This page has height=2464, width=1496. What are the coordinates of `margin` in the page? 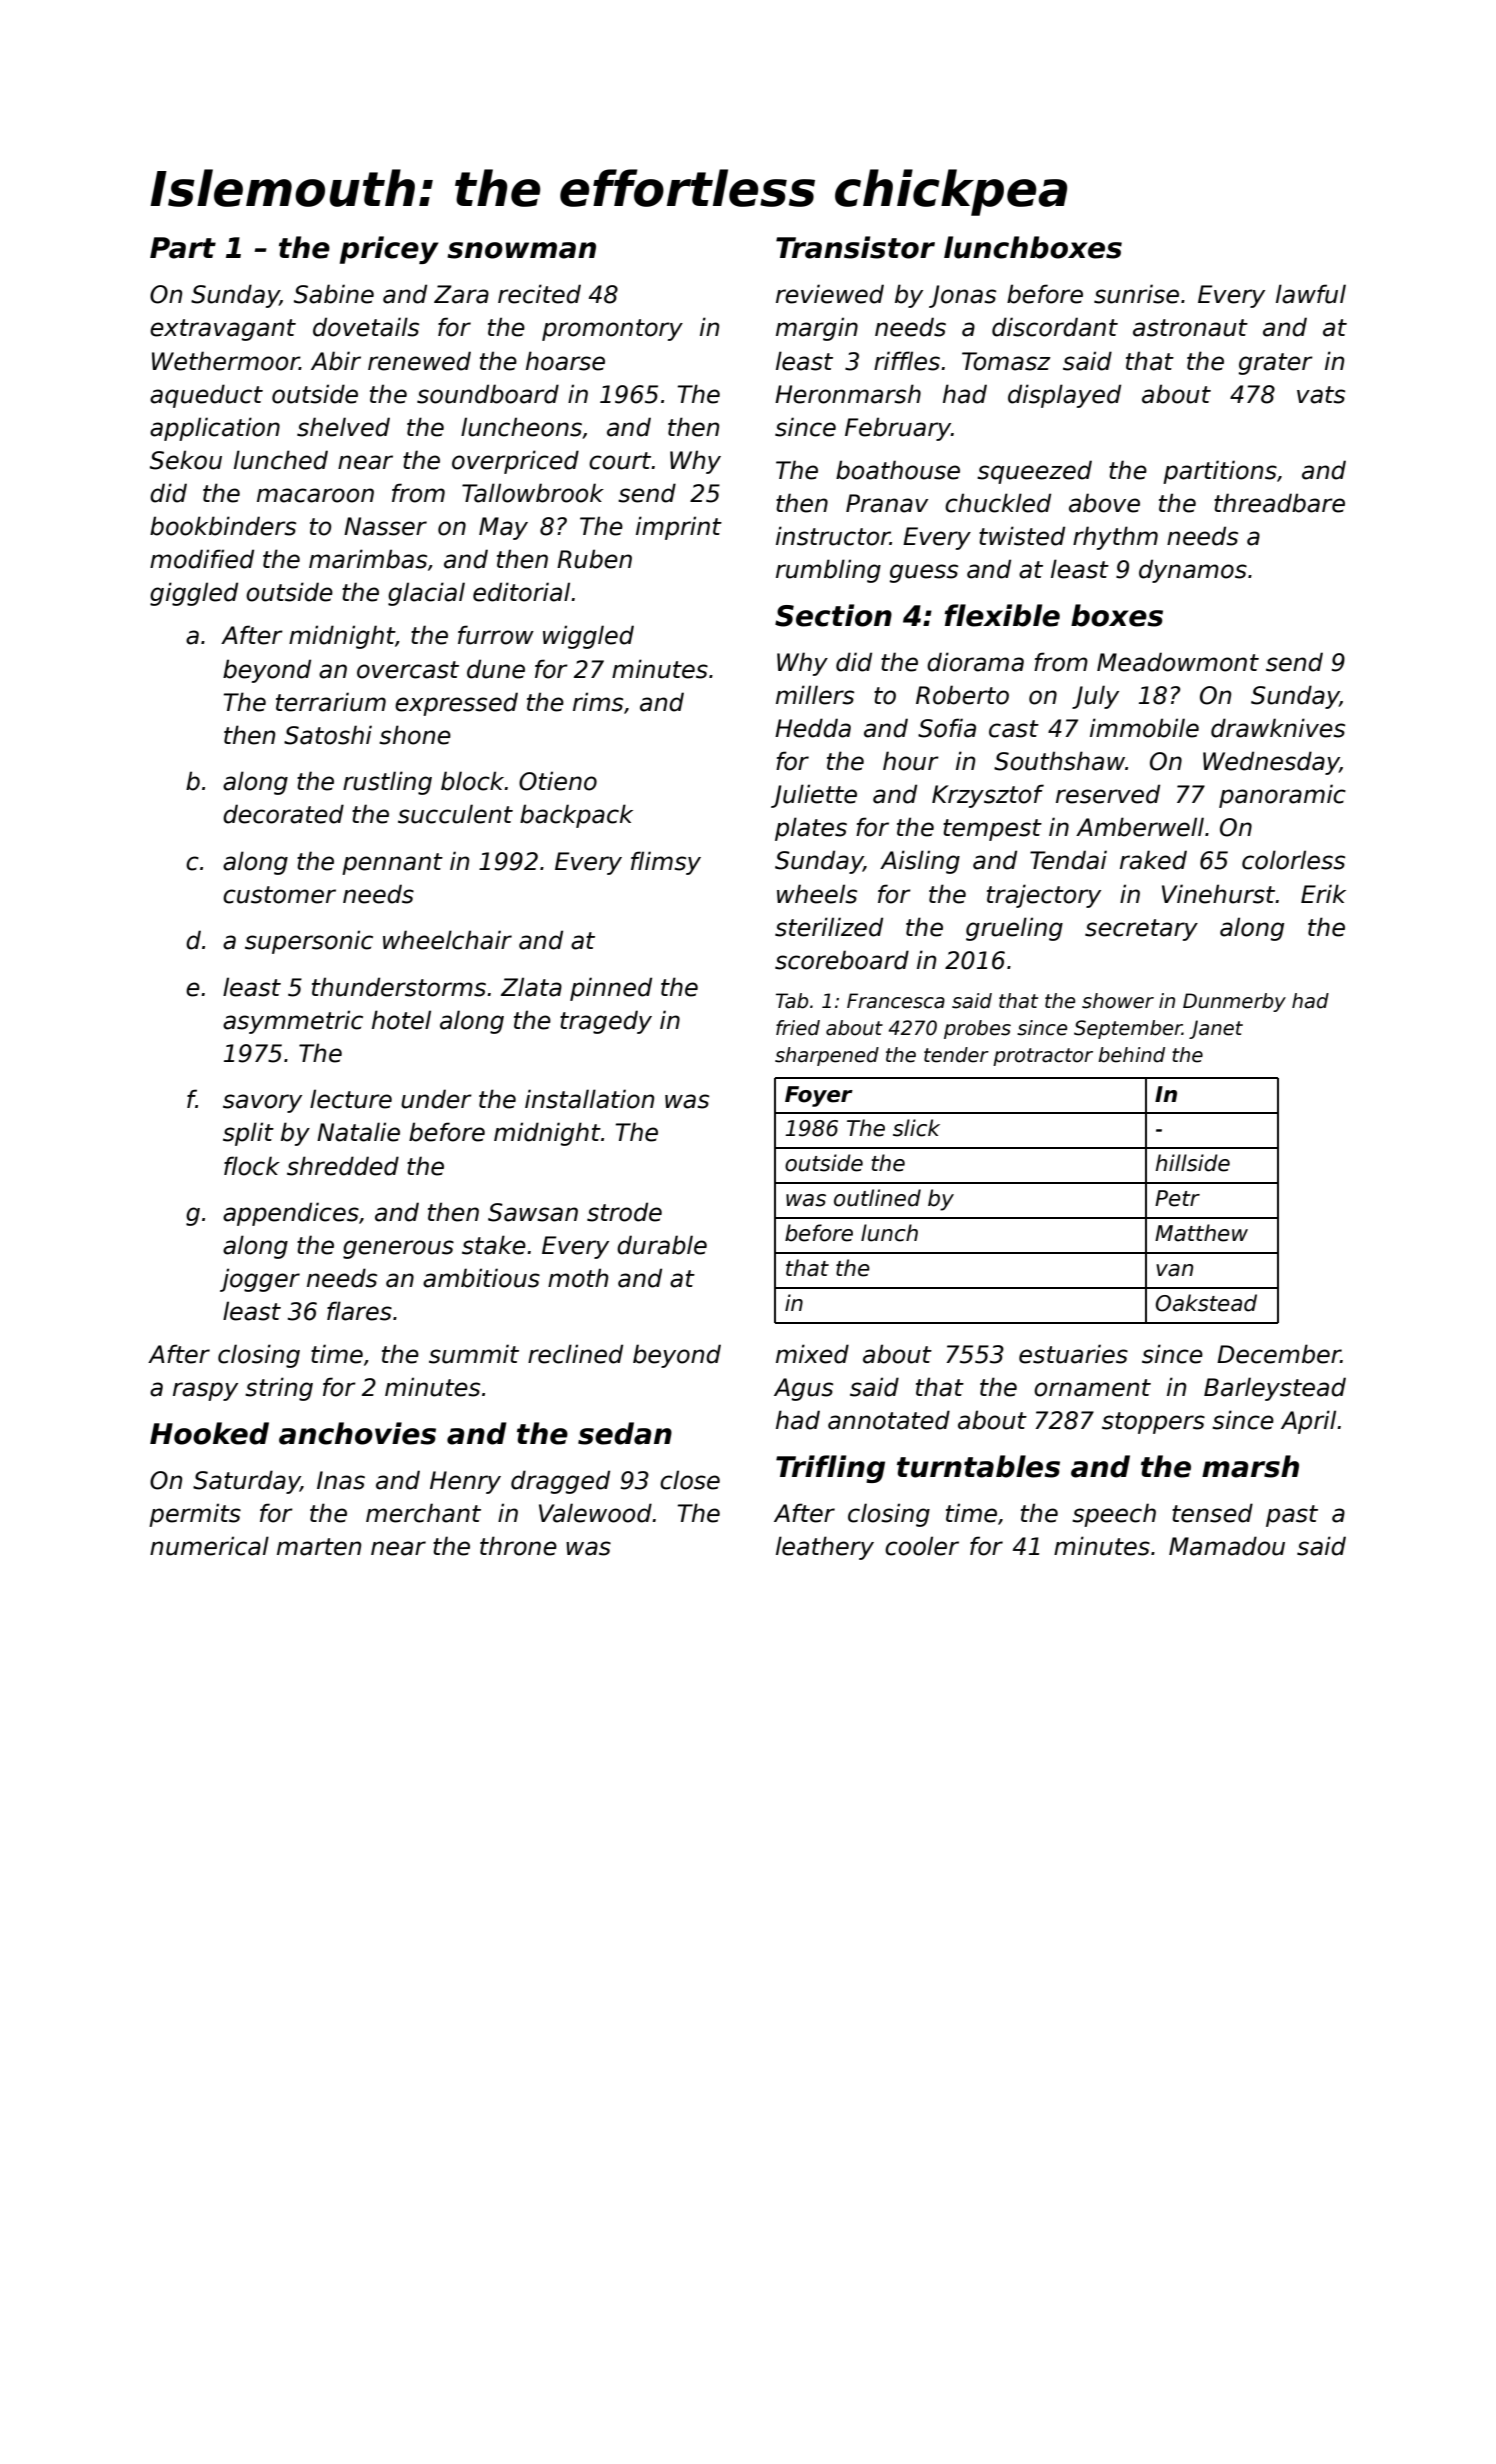 It's located at (817, 329).
